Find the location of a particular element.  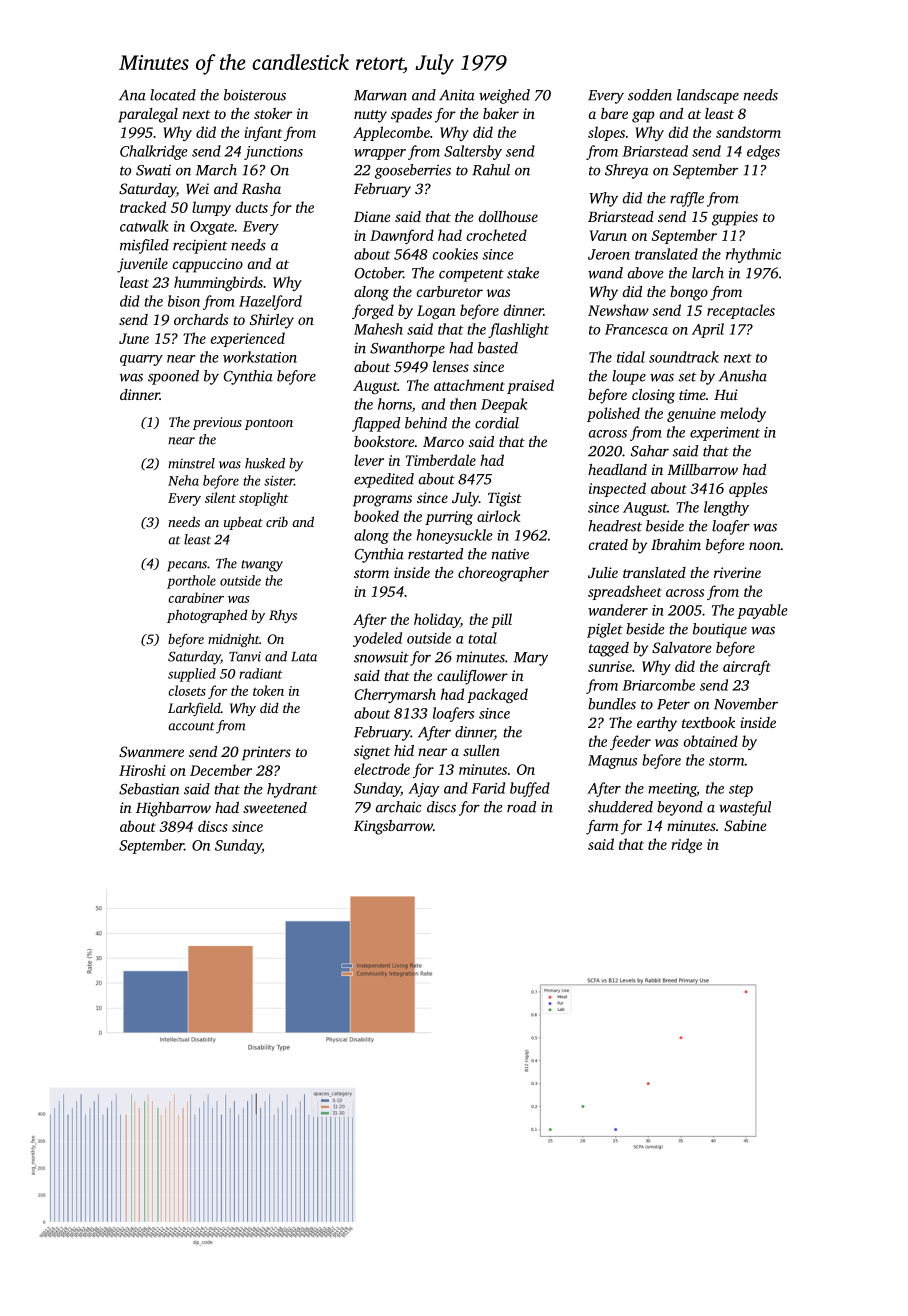

signet is located at coordinates (372, 752).
